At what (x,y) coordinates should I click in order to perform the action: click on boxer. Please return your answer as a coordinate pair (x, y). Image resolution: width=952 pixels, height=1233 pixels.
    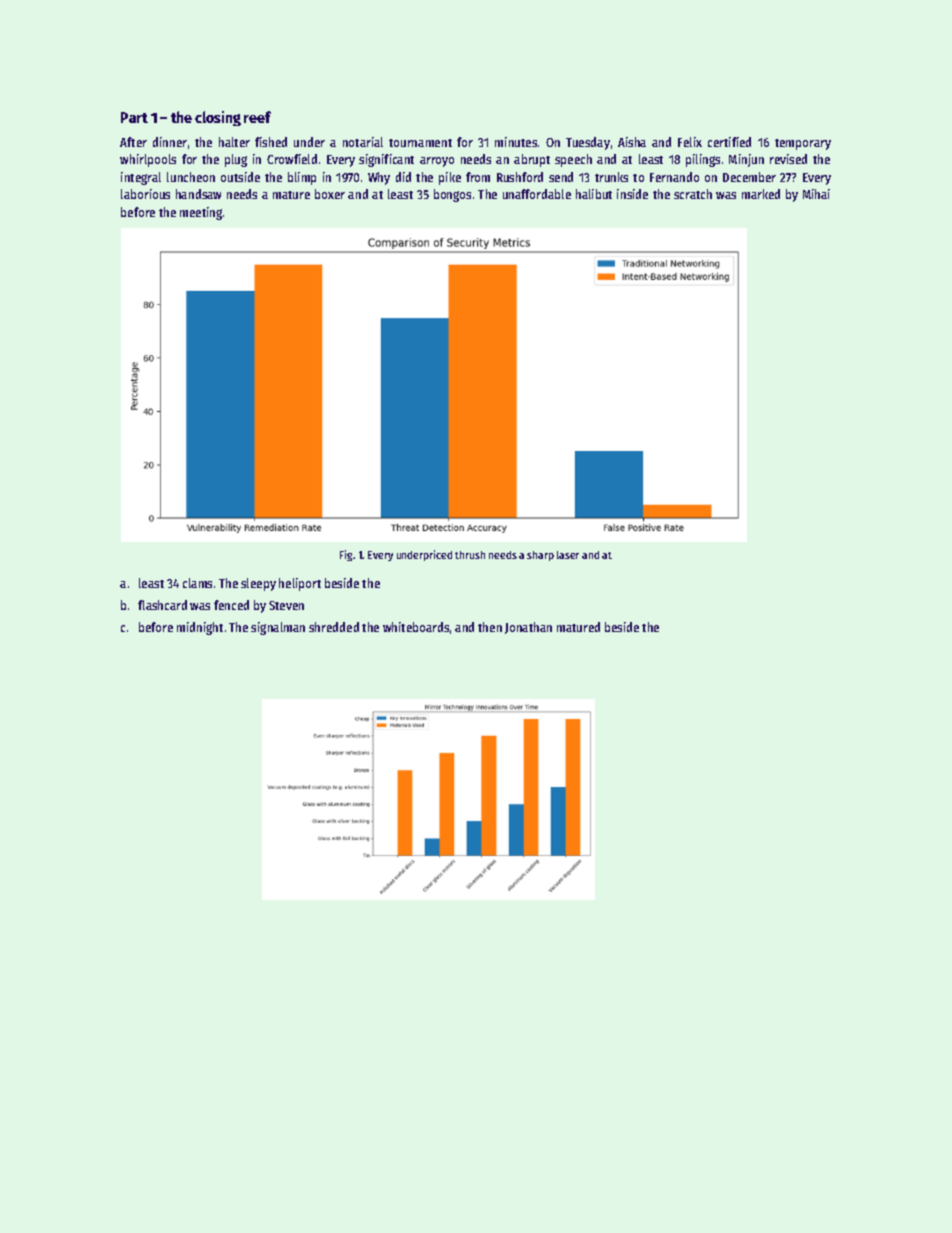
    Looking at the image, I should click on (330, 194).
